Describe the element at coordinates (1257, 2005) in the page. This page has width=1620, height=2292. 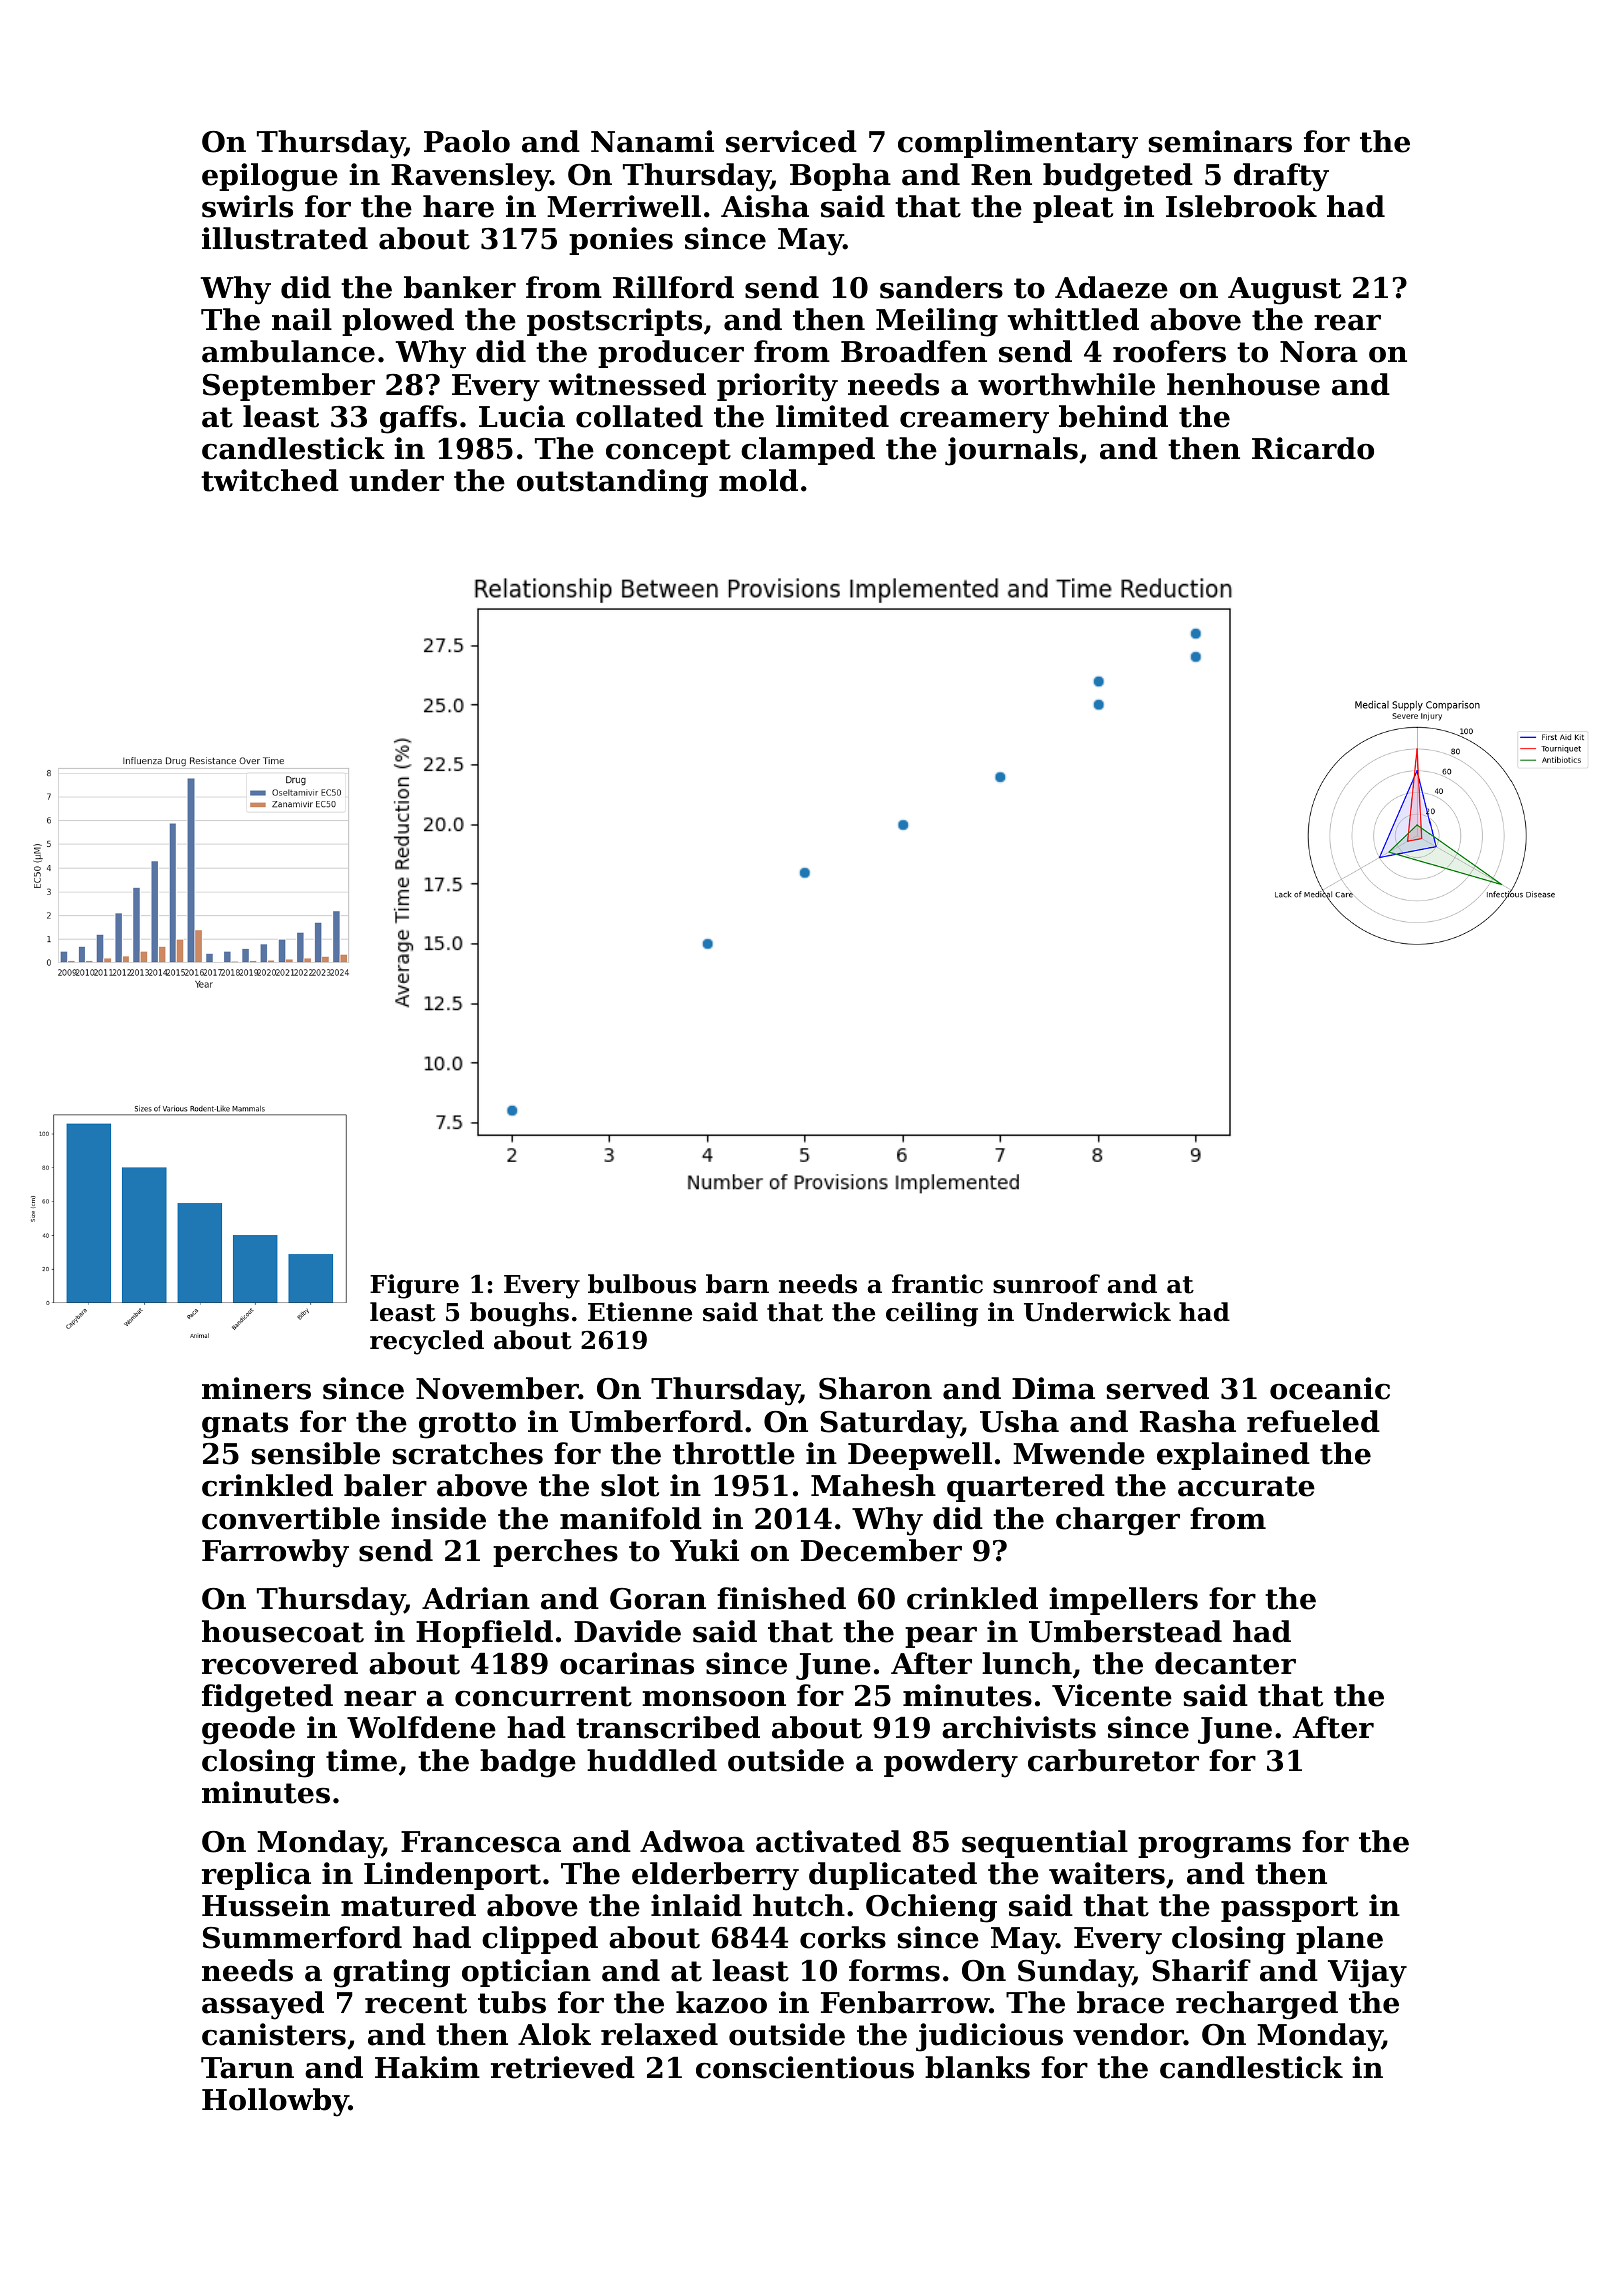
I see `recharged` at that location.
